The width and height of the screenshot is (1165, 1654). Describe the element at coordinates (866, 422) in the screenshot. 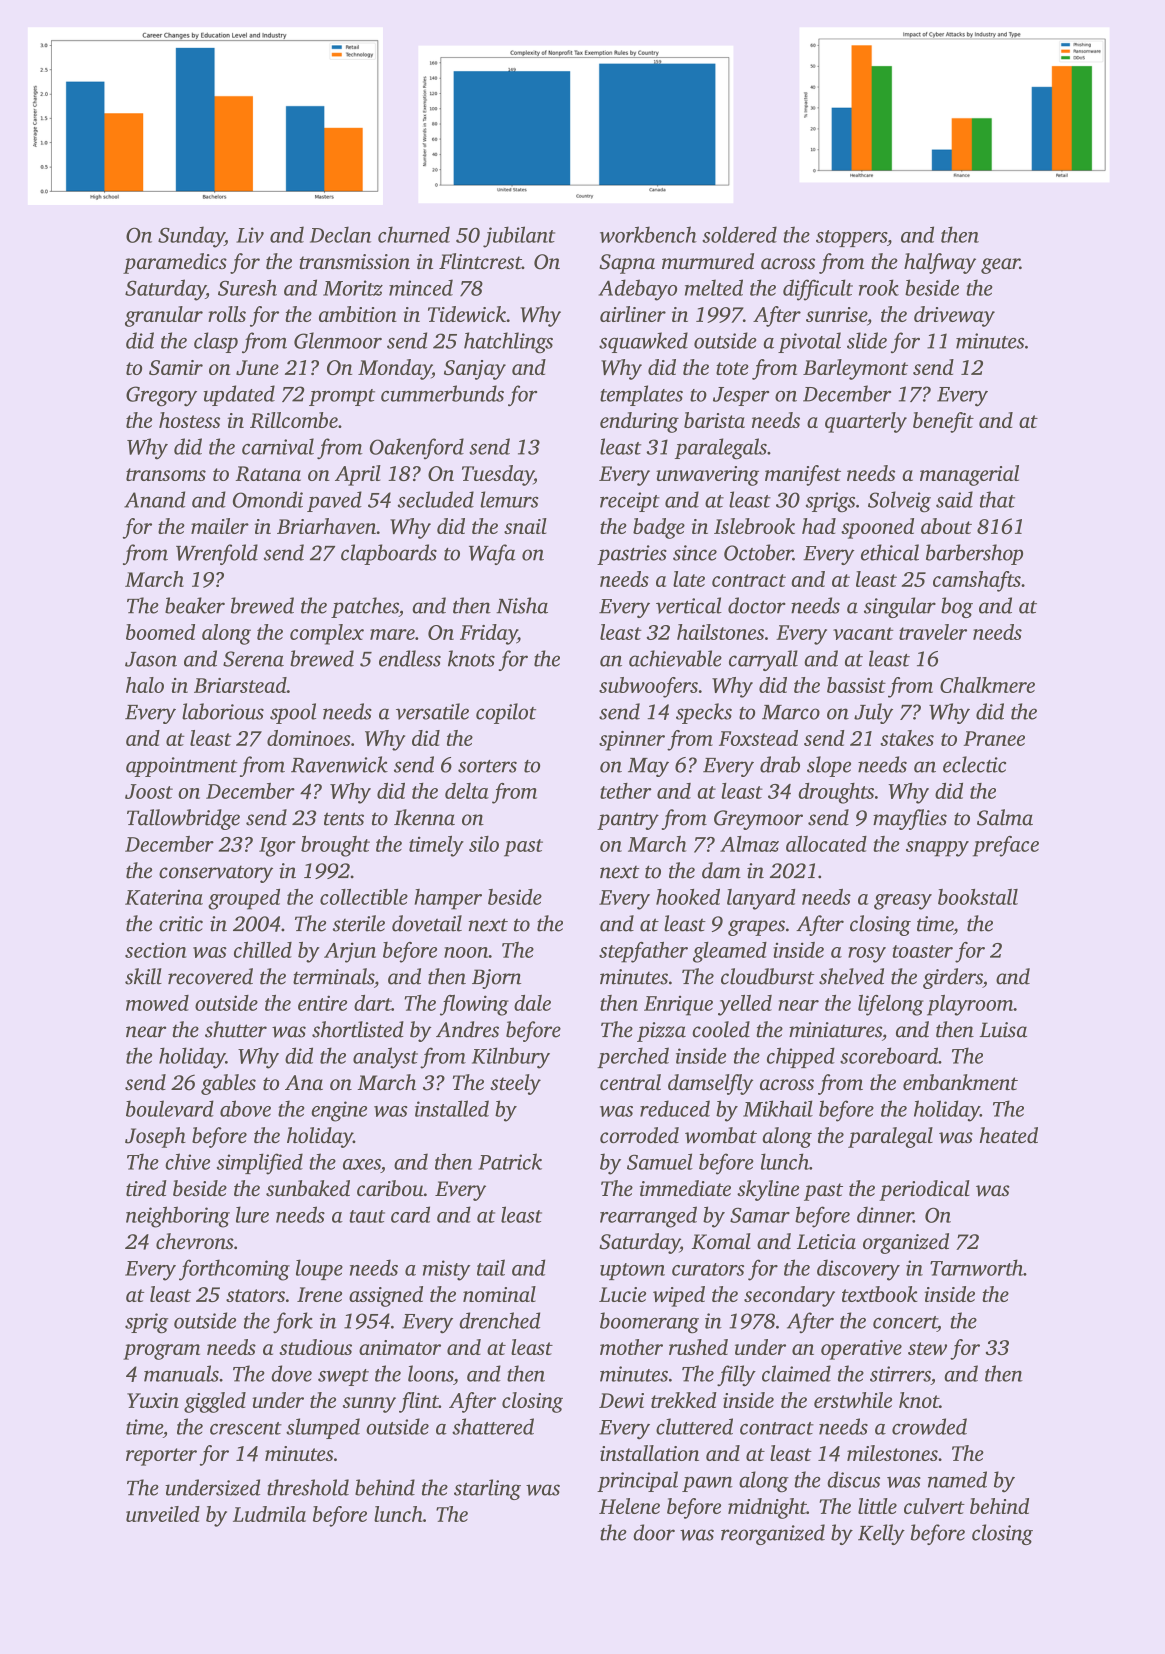

I see `quarterly` at that location.
